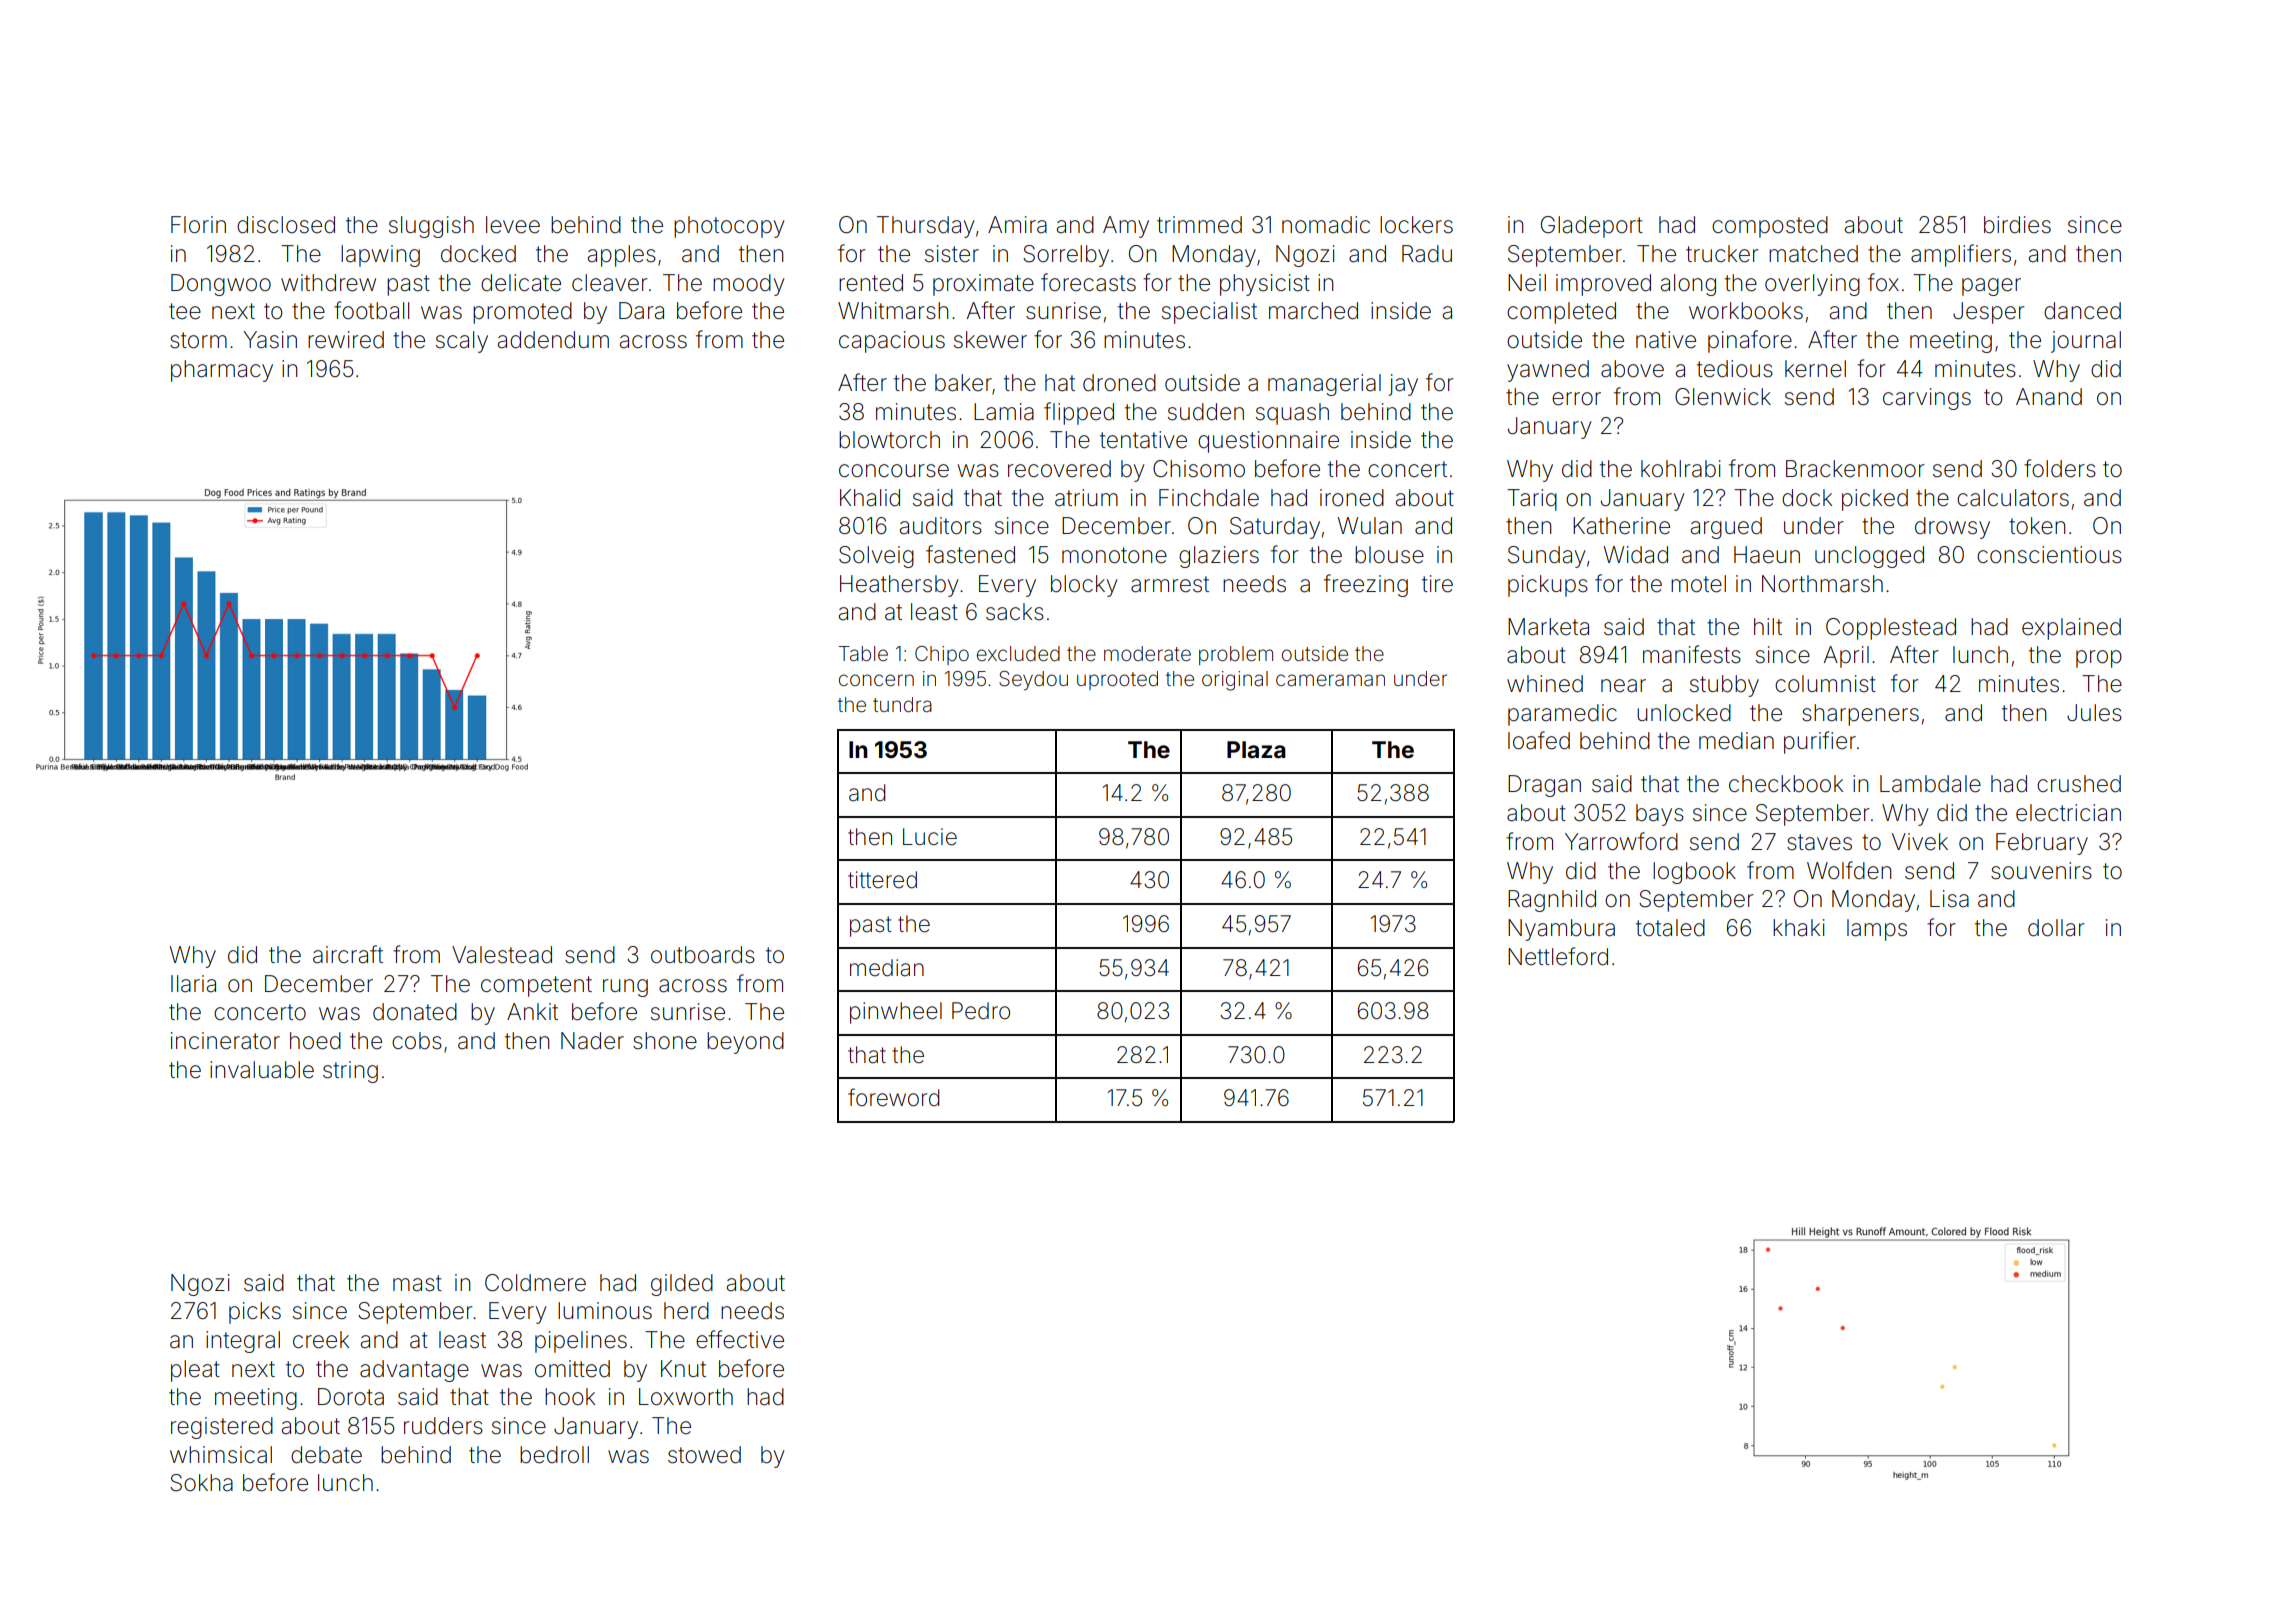 This image has height=1620, width=2292. Describe the element at coordinates (2017, 225) in the image. I see `birdies` at that location.
